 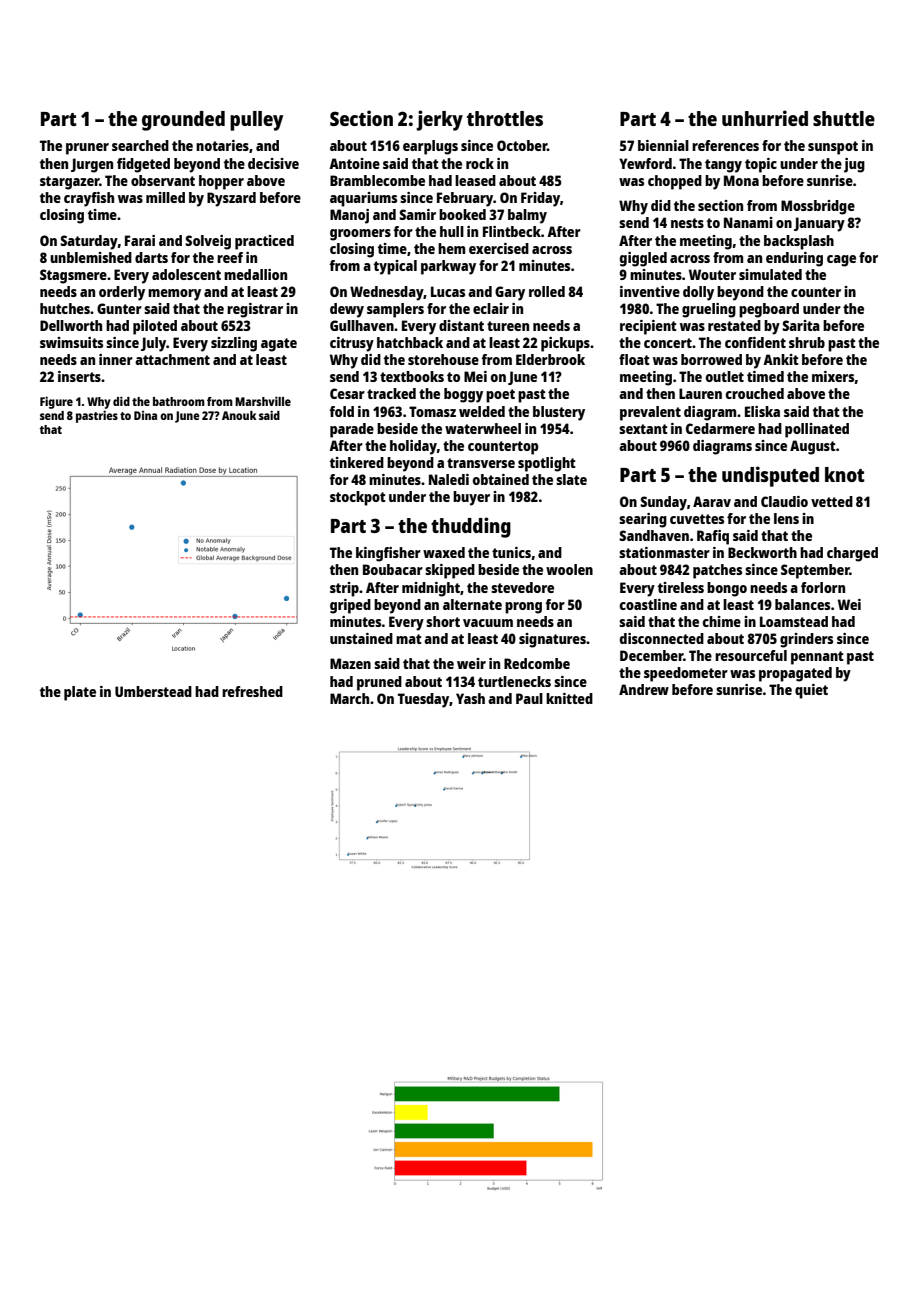 What do you see at coordinates (529, 698) in the screenshot?
I see `Paul` at bounding box center [529, 698].
